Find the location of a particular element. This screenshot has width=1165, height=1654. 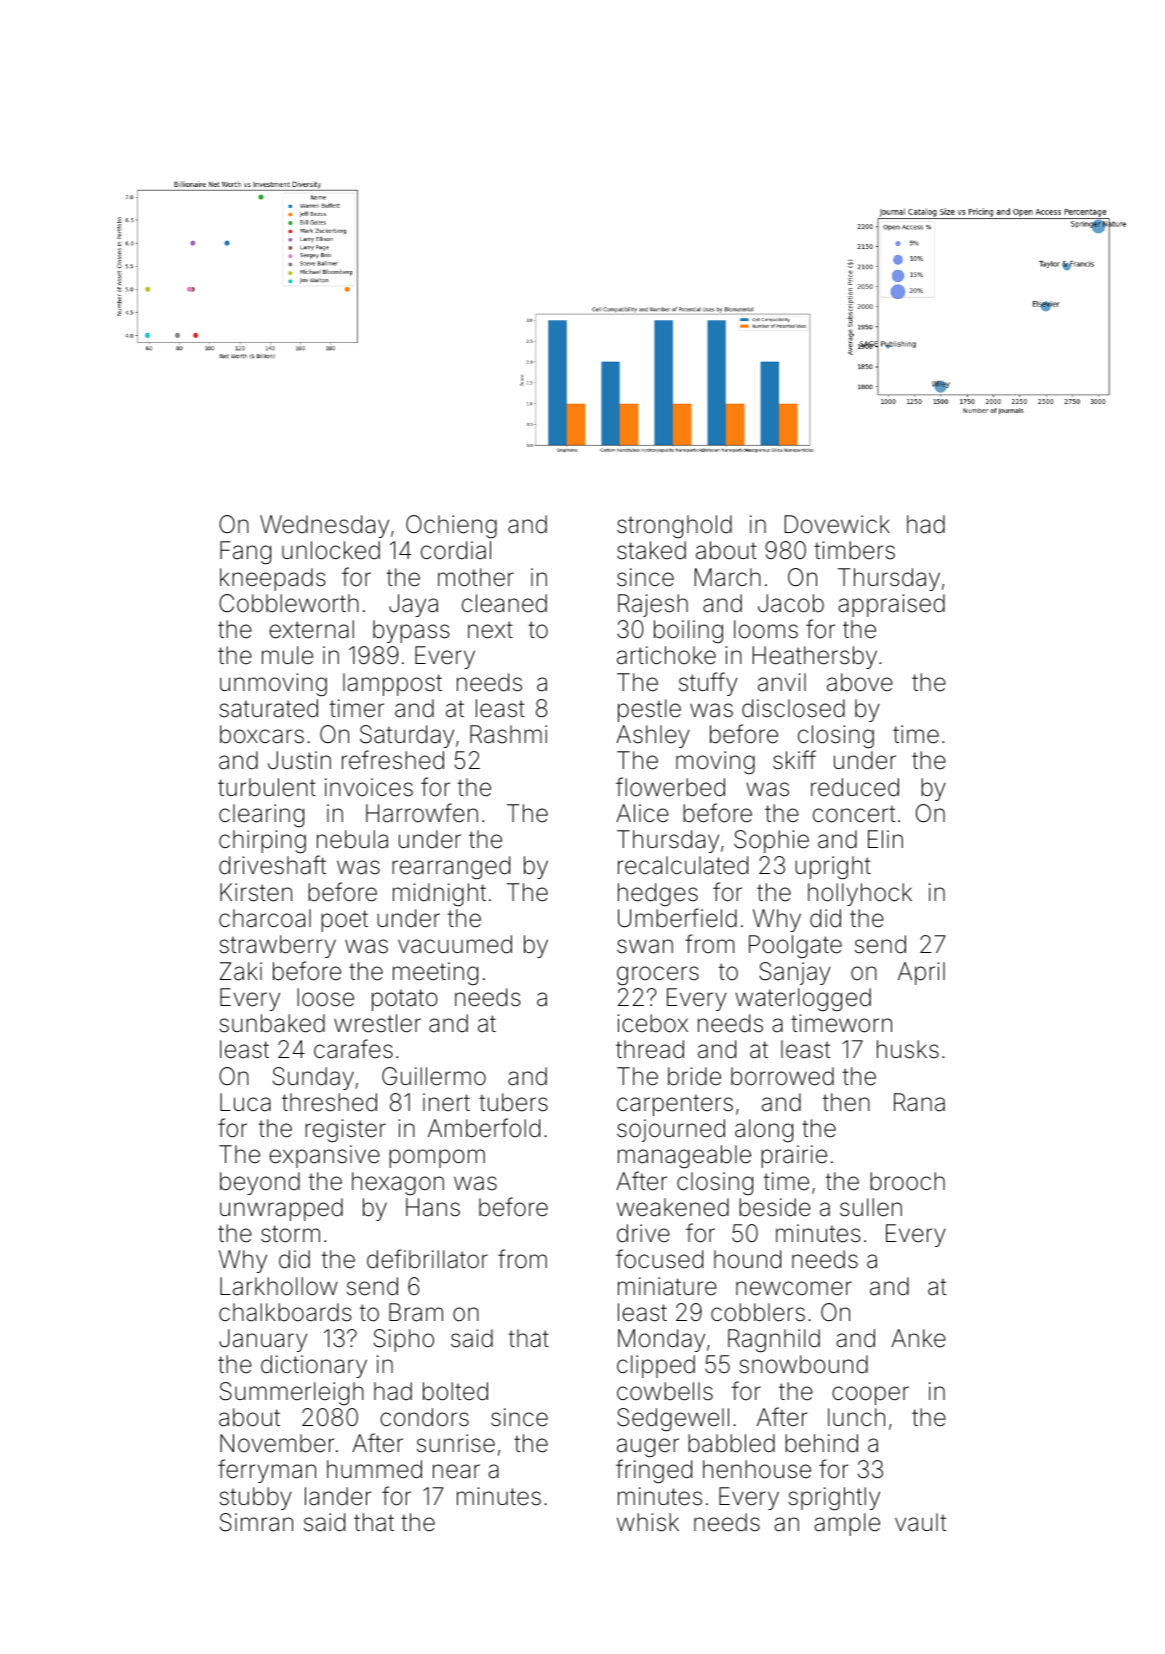

poet is located at coordinates (344, 921).
